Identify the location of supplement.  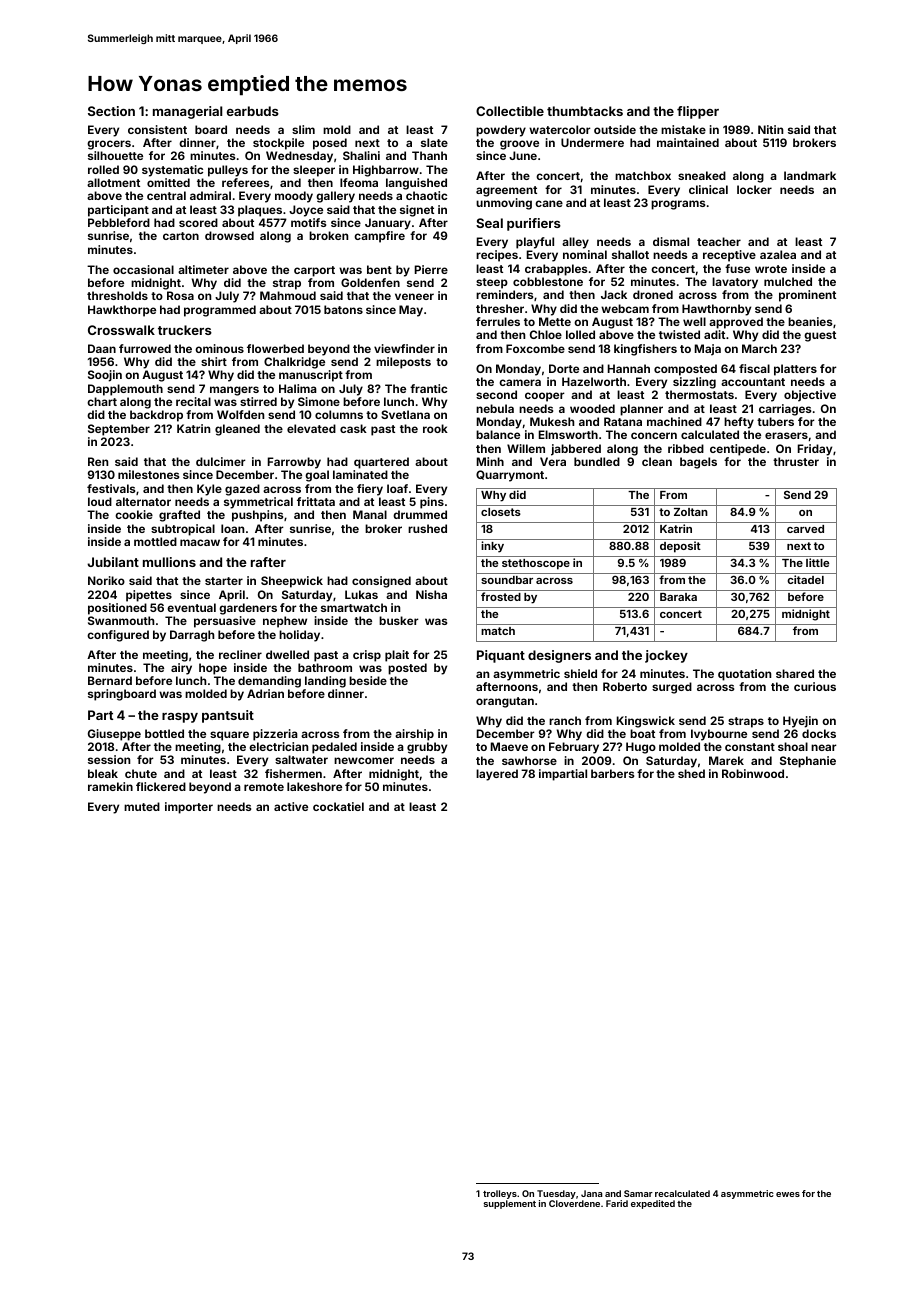
(510, 1204).
